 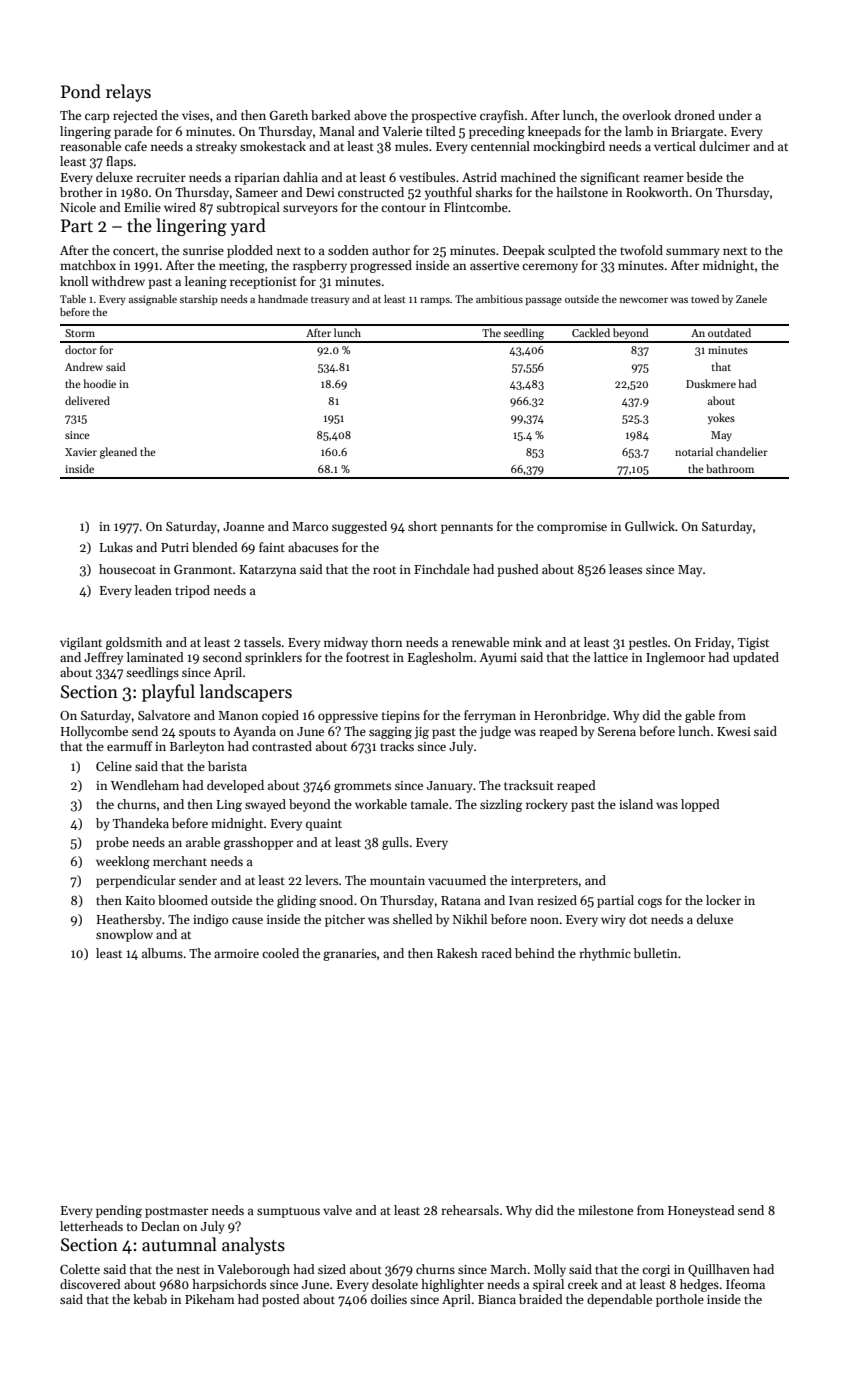 I want to click on Tigist, so click(x=753, y=644).
